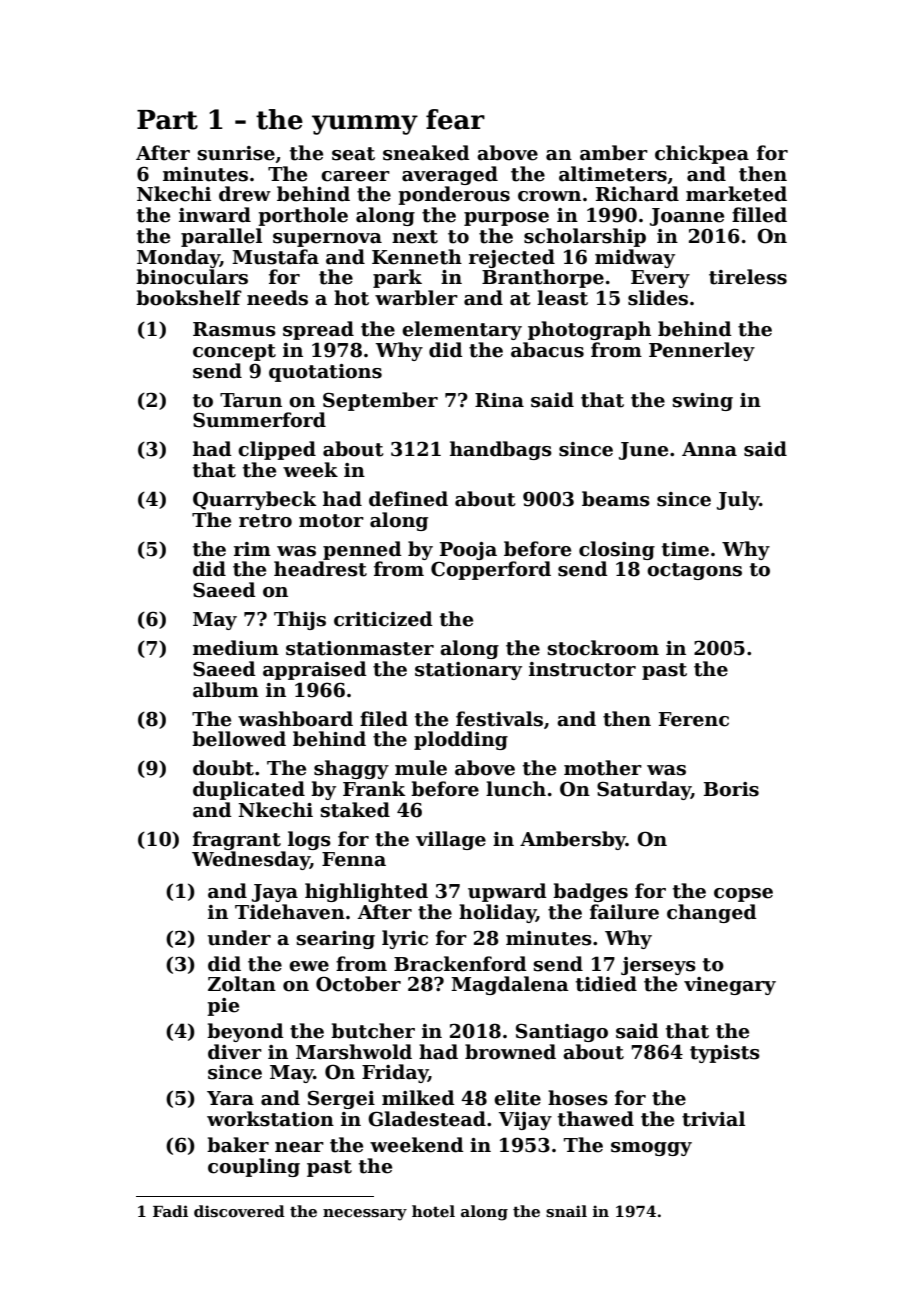 The image size is (924, 1314). Describe the element at coordinates (270, 1119) in the image. I see `workstation` at that location.
